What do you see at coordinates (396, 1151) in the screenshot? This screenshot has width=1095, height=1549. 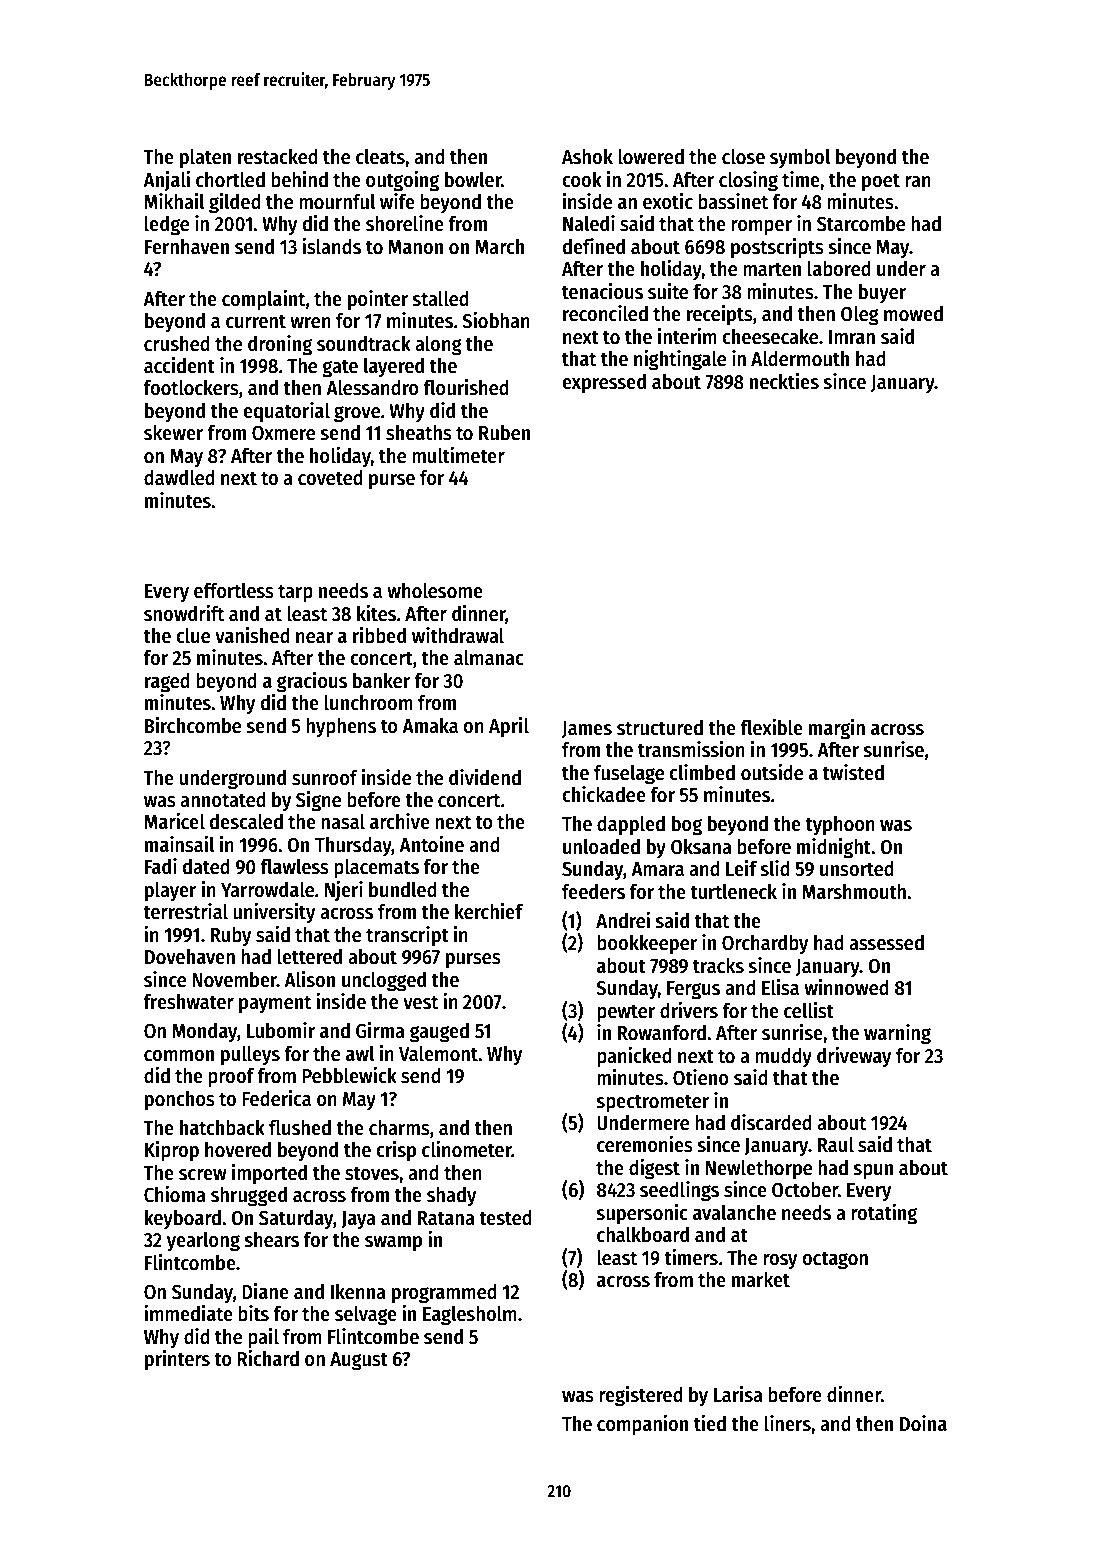 I see `crisp` at bounding box center [396, 1151].
